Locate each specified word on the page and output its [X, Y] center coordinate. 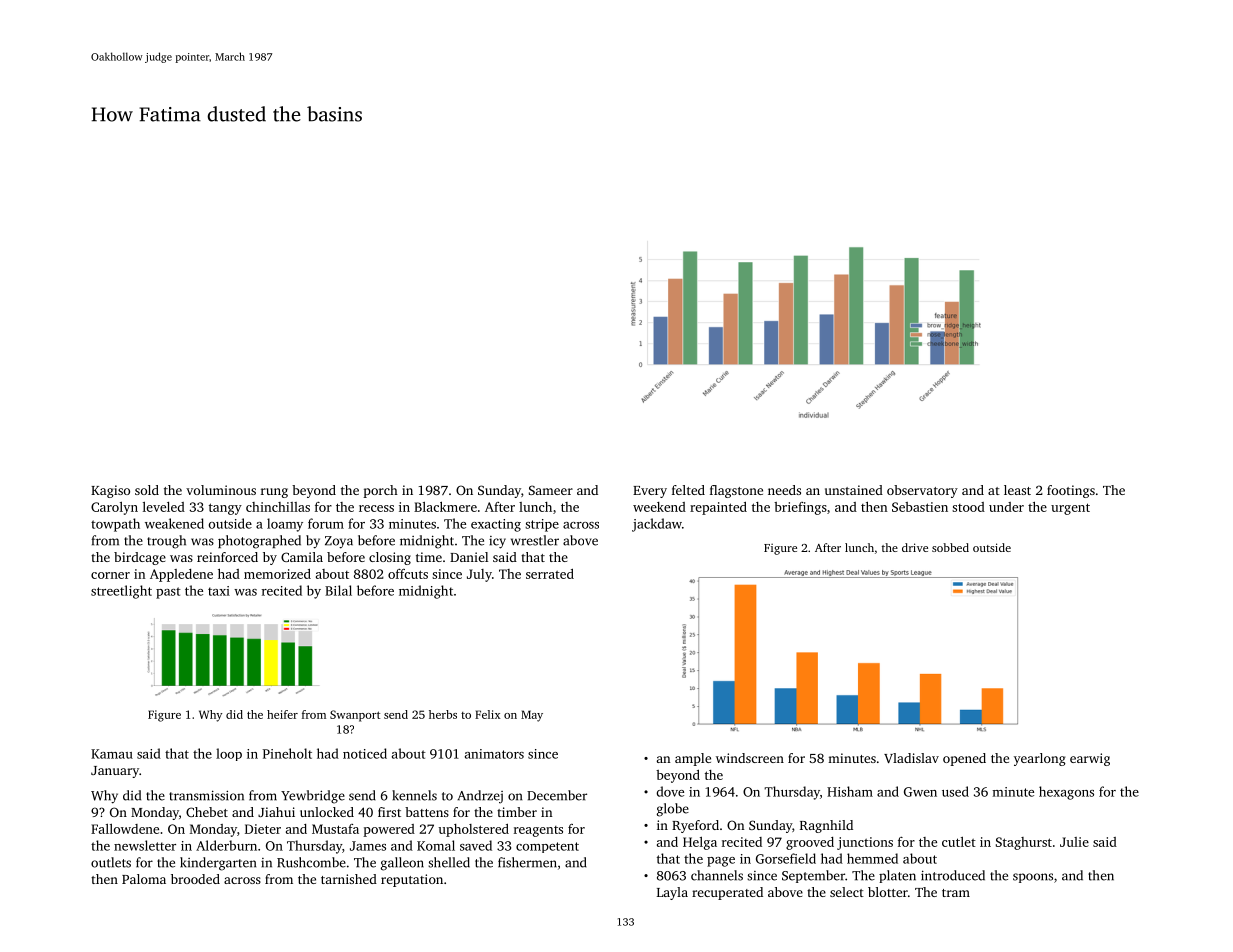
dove [670, 791]
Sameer [551, 490]
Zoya [339, 542]
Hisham [850, 791]
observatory [922, 491]
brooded [195, 879]
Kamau [112, 754]
